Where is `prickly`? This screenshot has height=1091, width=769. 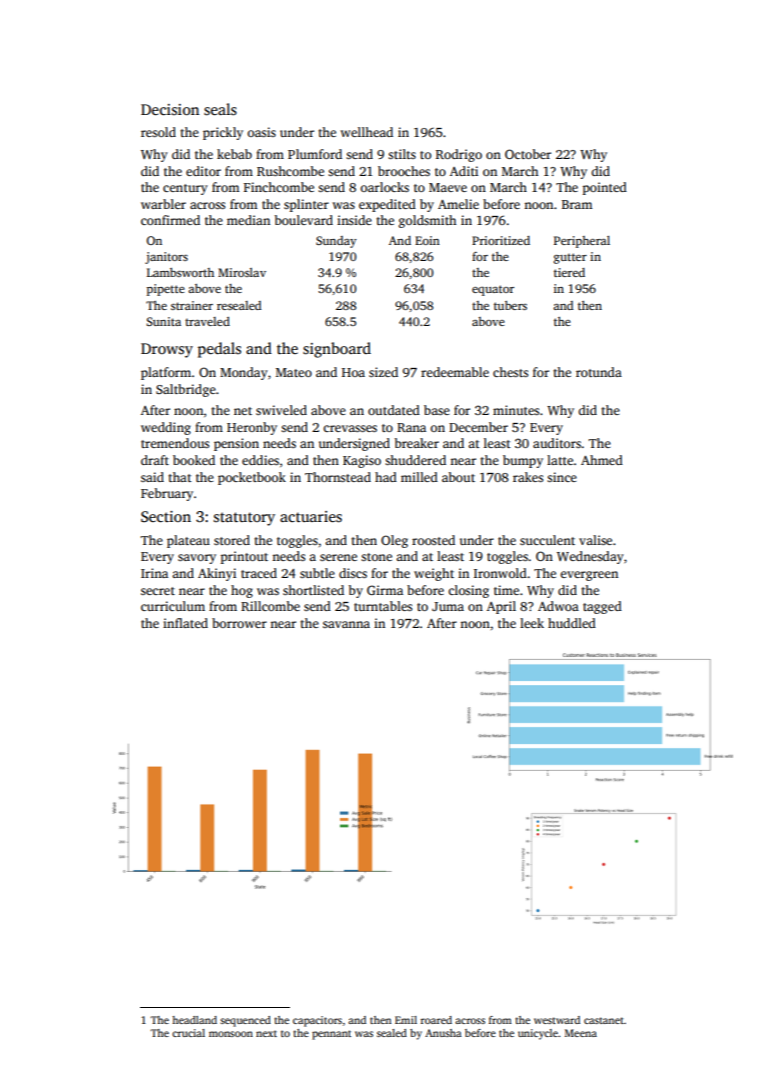 prickly is located at coordinates (223, 133).
